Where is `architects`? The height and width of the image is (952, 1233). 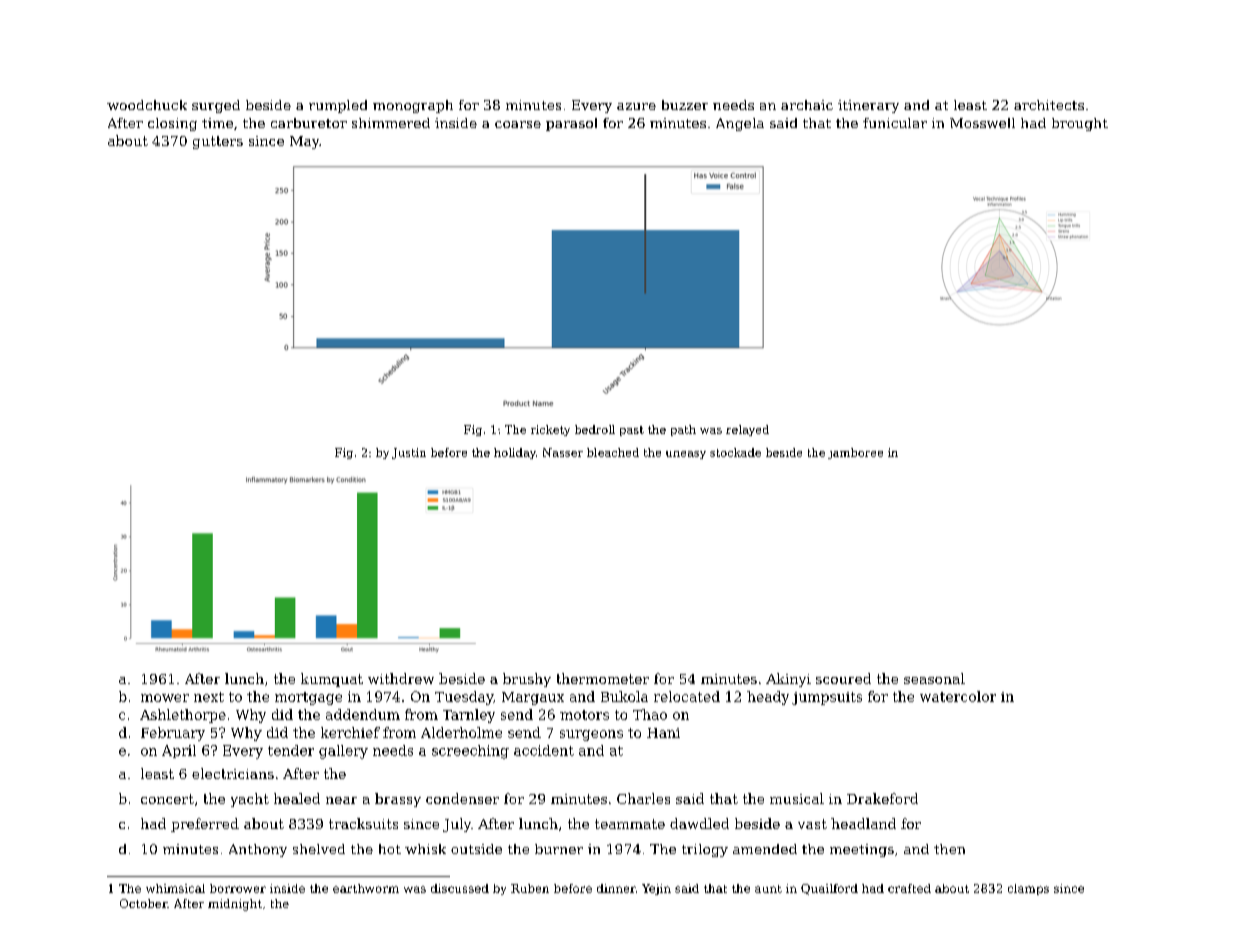 architects is located at coordinates (1049, 105).
